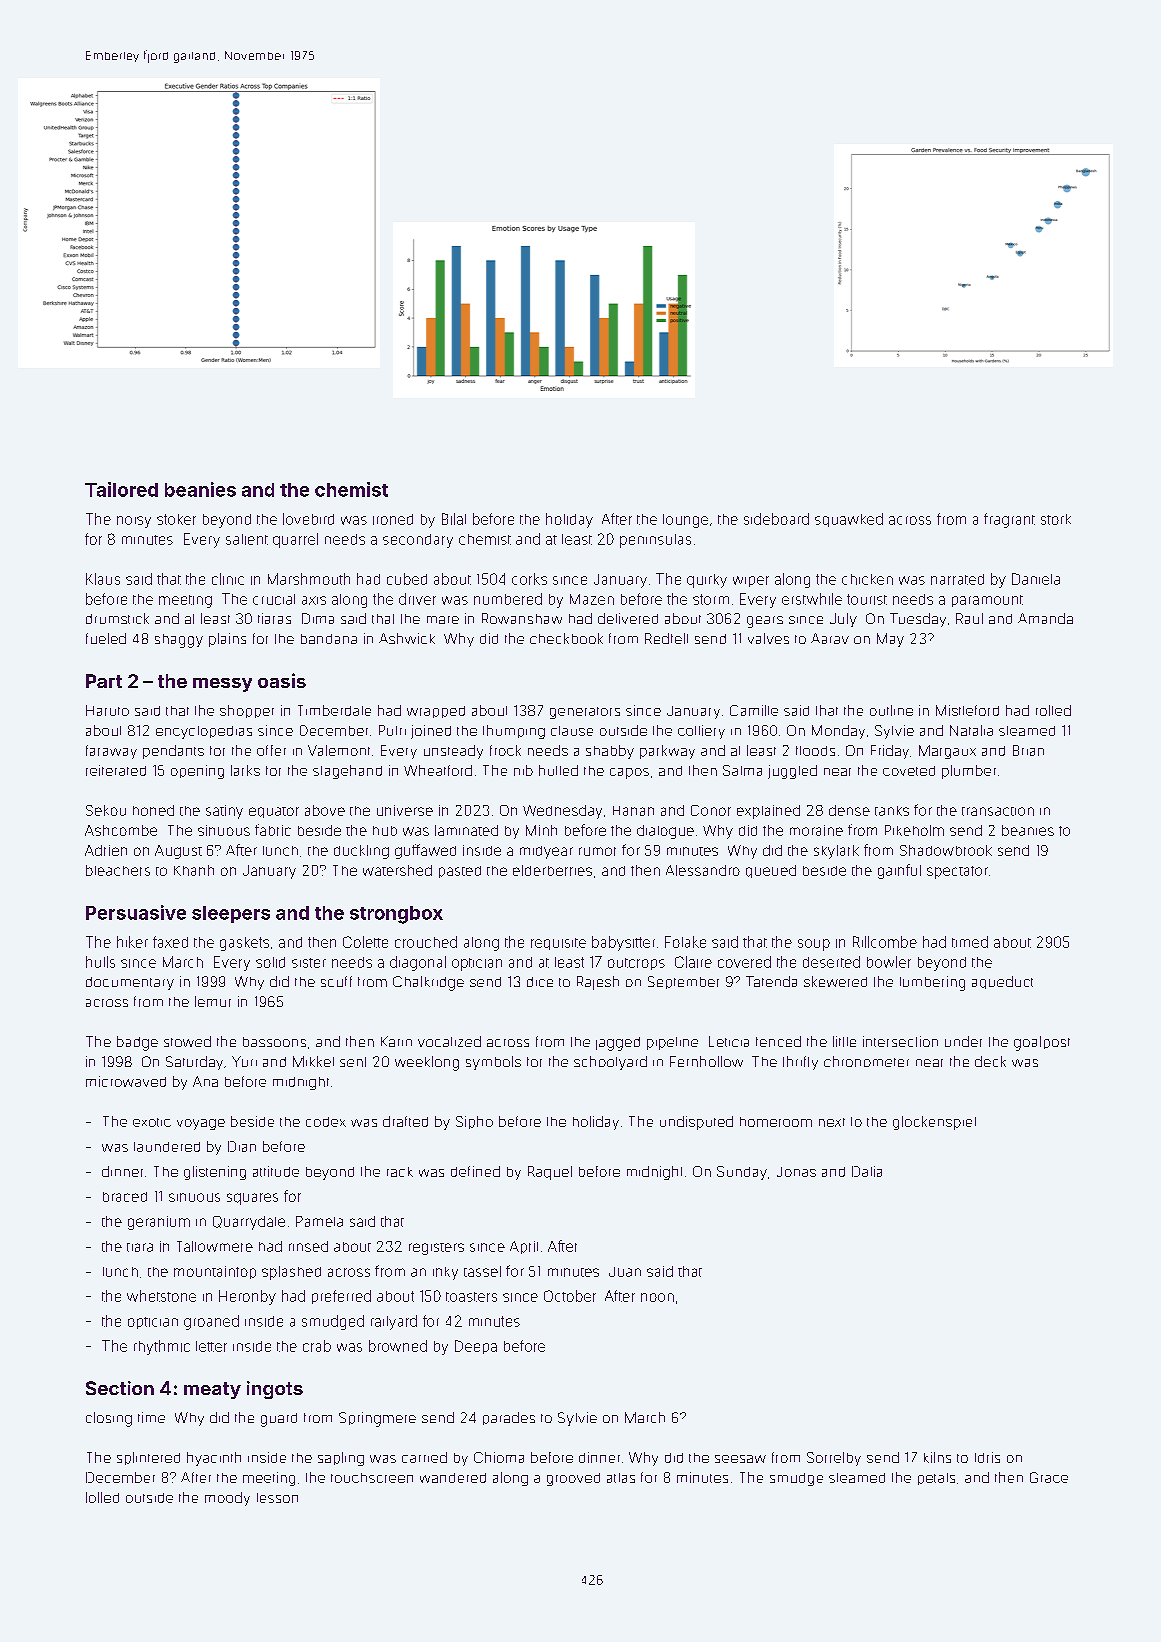 This screenshot has height=1642, width=1161. What do you see at coordinates (121, 489) in the screenshot?
I see `Tailored` at bounding box center [121, 489].
